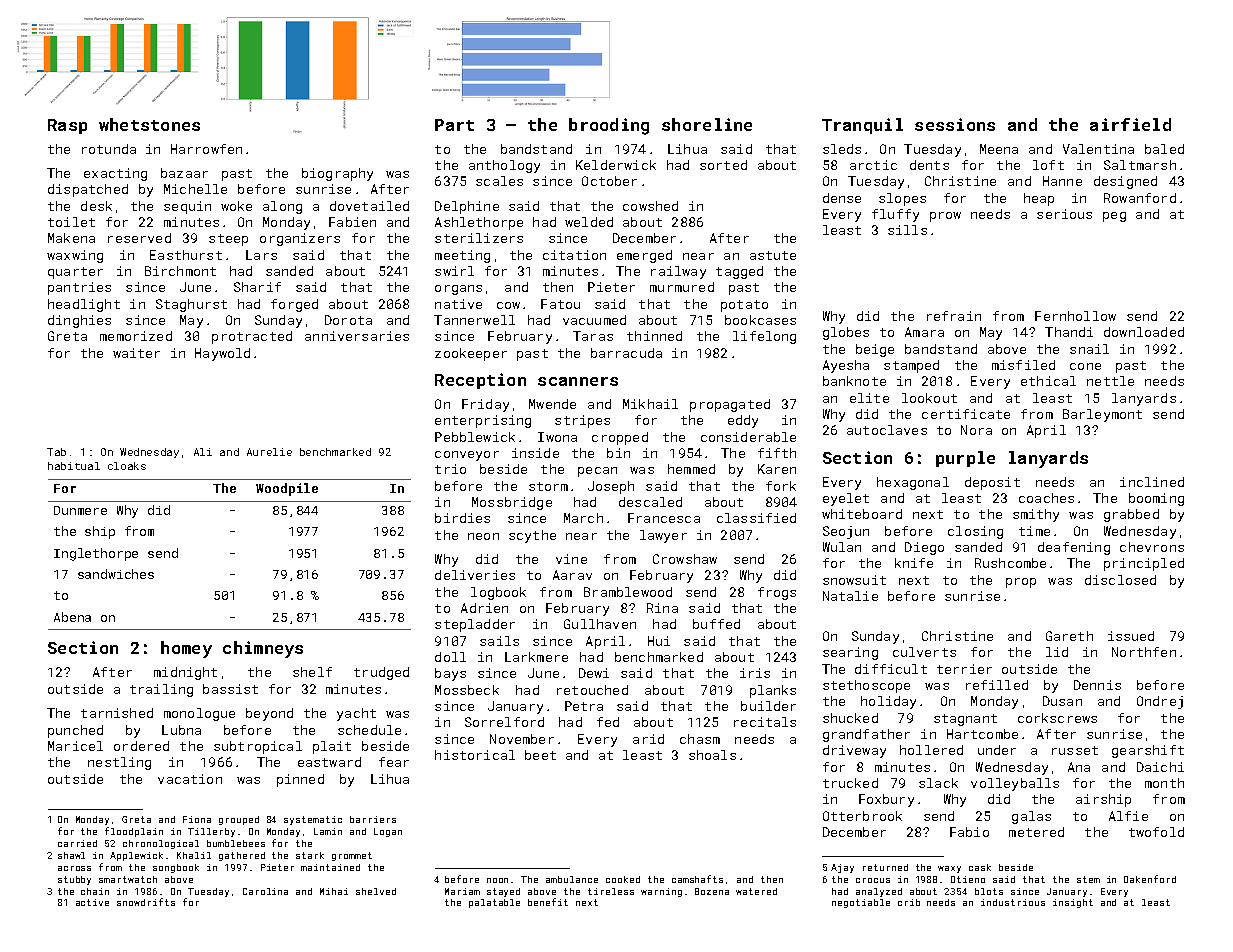  What do you see at coordinates (743, 421) in the screenshot?
I see `eddy` at bounding box center [743, 421].
